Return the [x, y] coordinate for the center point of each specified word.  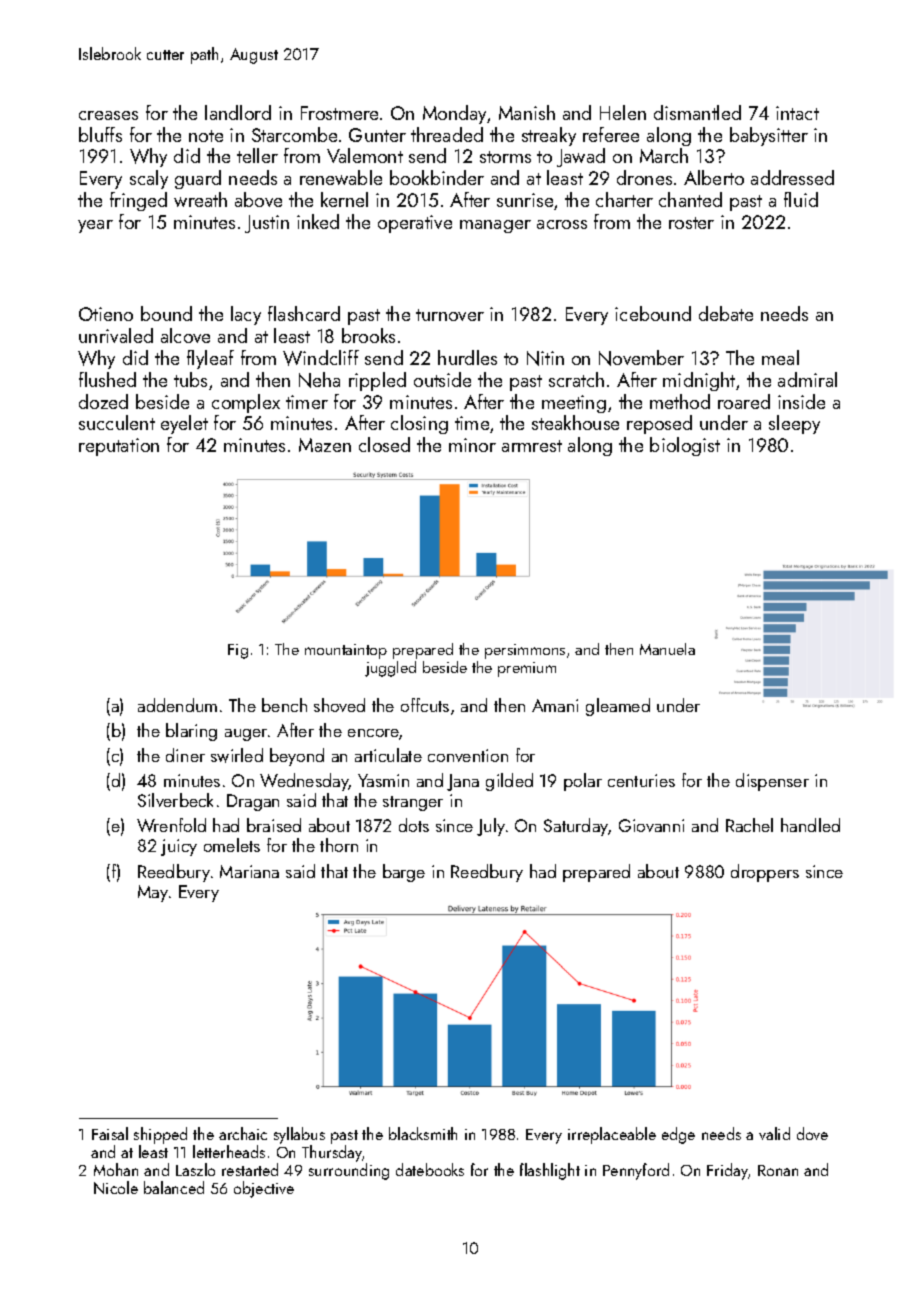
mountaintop [346, 651]
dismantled [697, 112]
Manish [527, 112]
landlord [238, 112]
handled [810, 825]
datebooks [430, 1169]
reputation [119, 447]
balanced [174, 1187]
